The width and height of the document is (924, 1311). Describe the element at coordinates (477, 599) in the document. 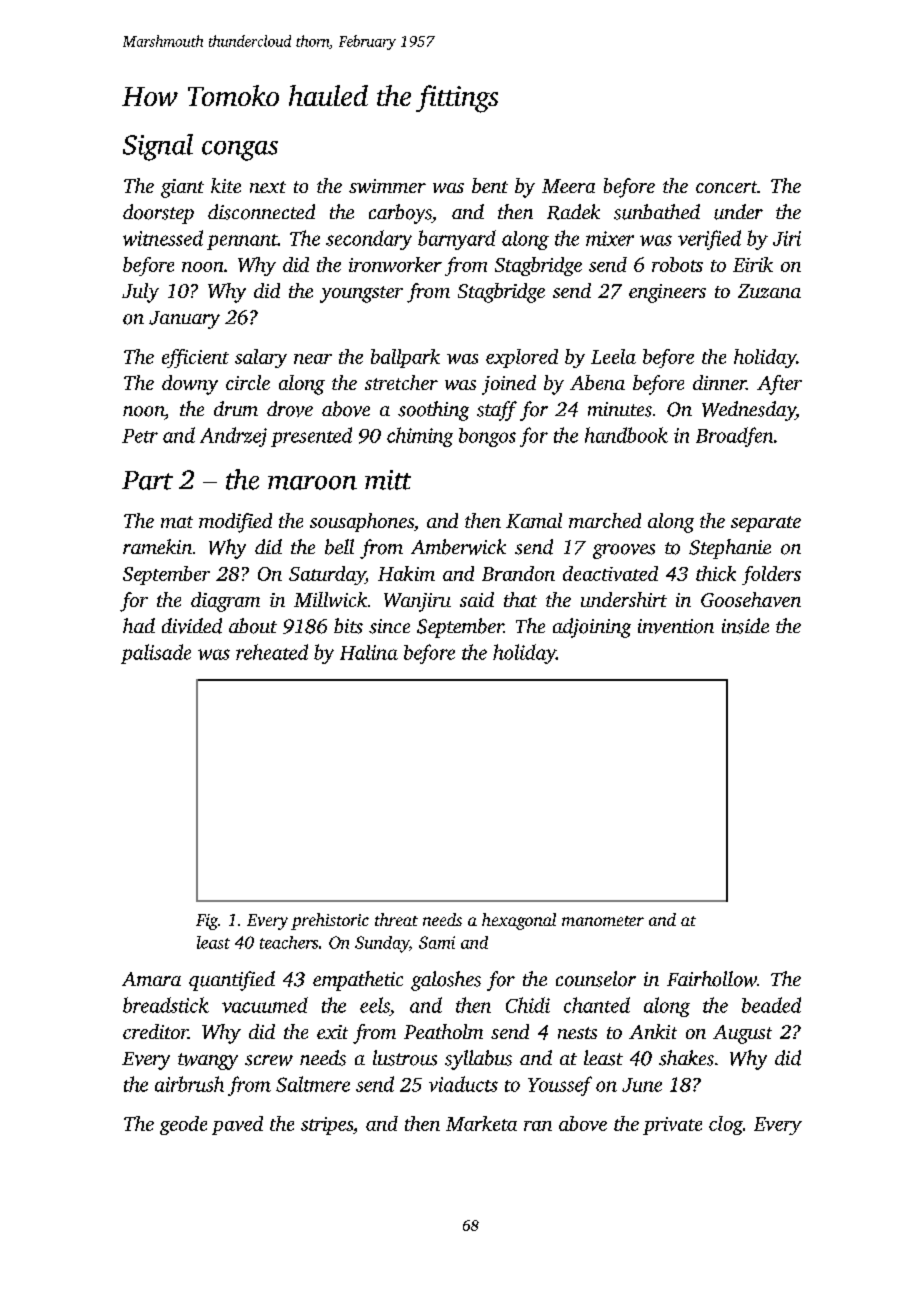

I see `said` at that location.
